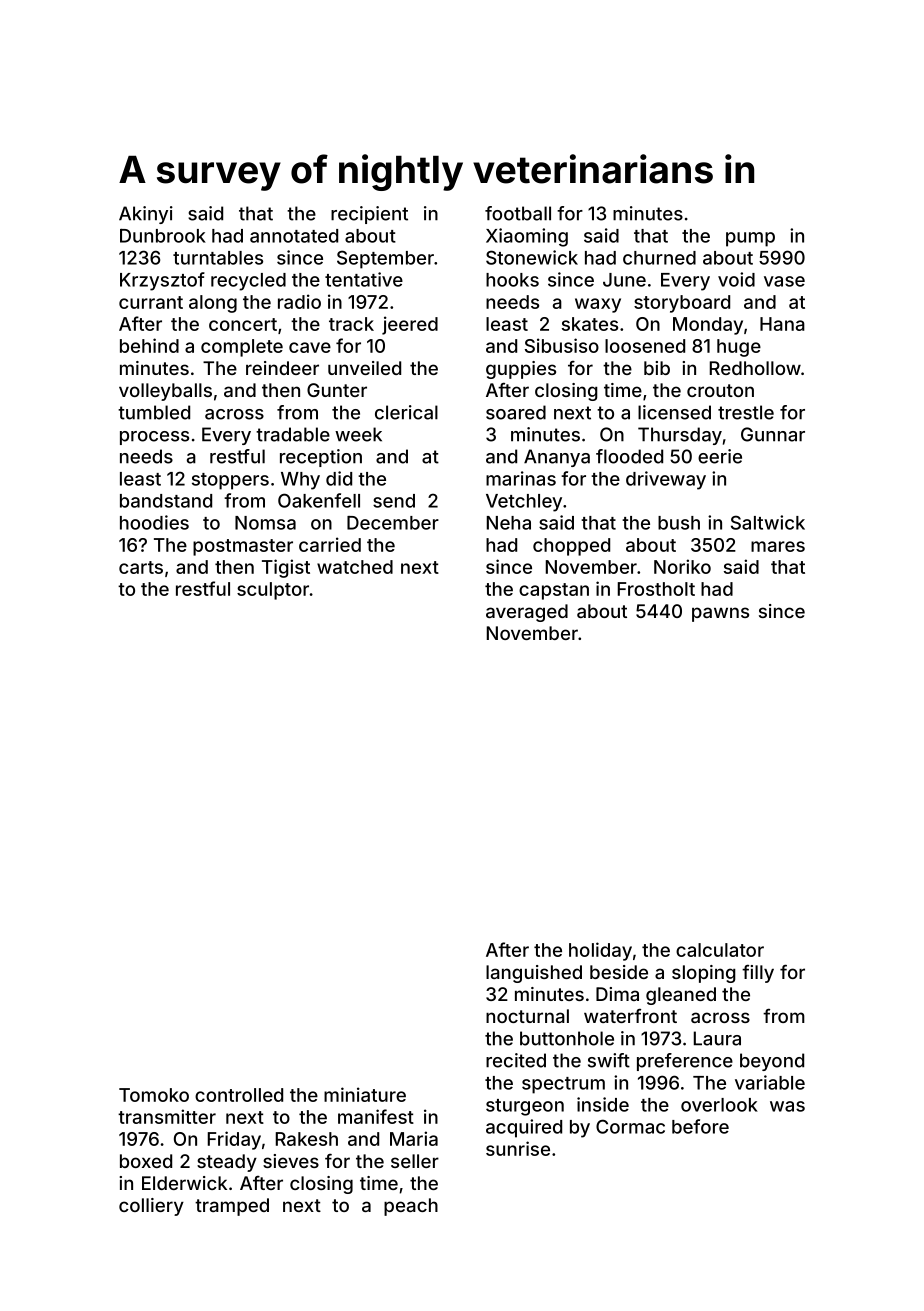 Image resolution: width=924 pixels, height=1311 pixels. Describe the element at coordinates (330, 544) in the screenshot. I see `carried` at that location.
